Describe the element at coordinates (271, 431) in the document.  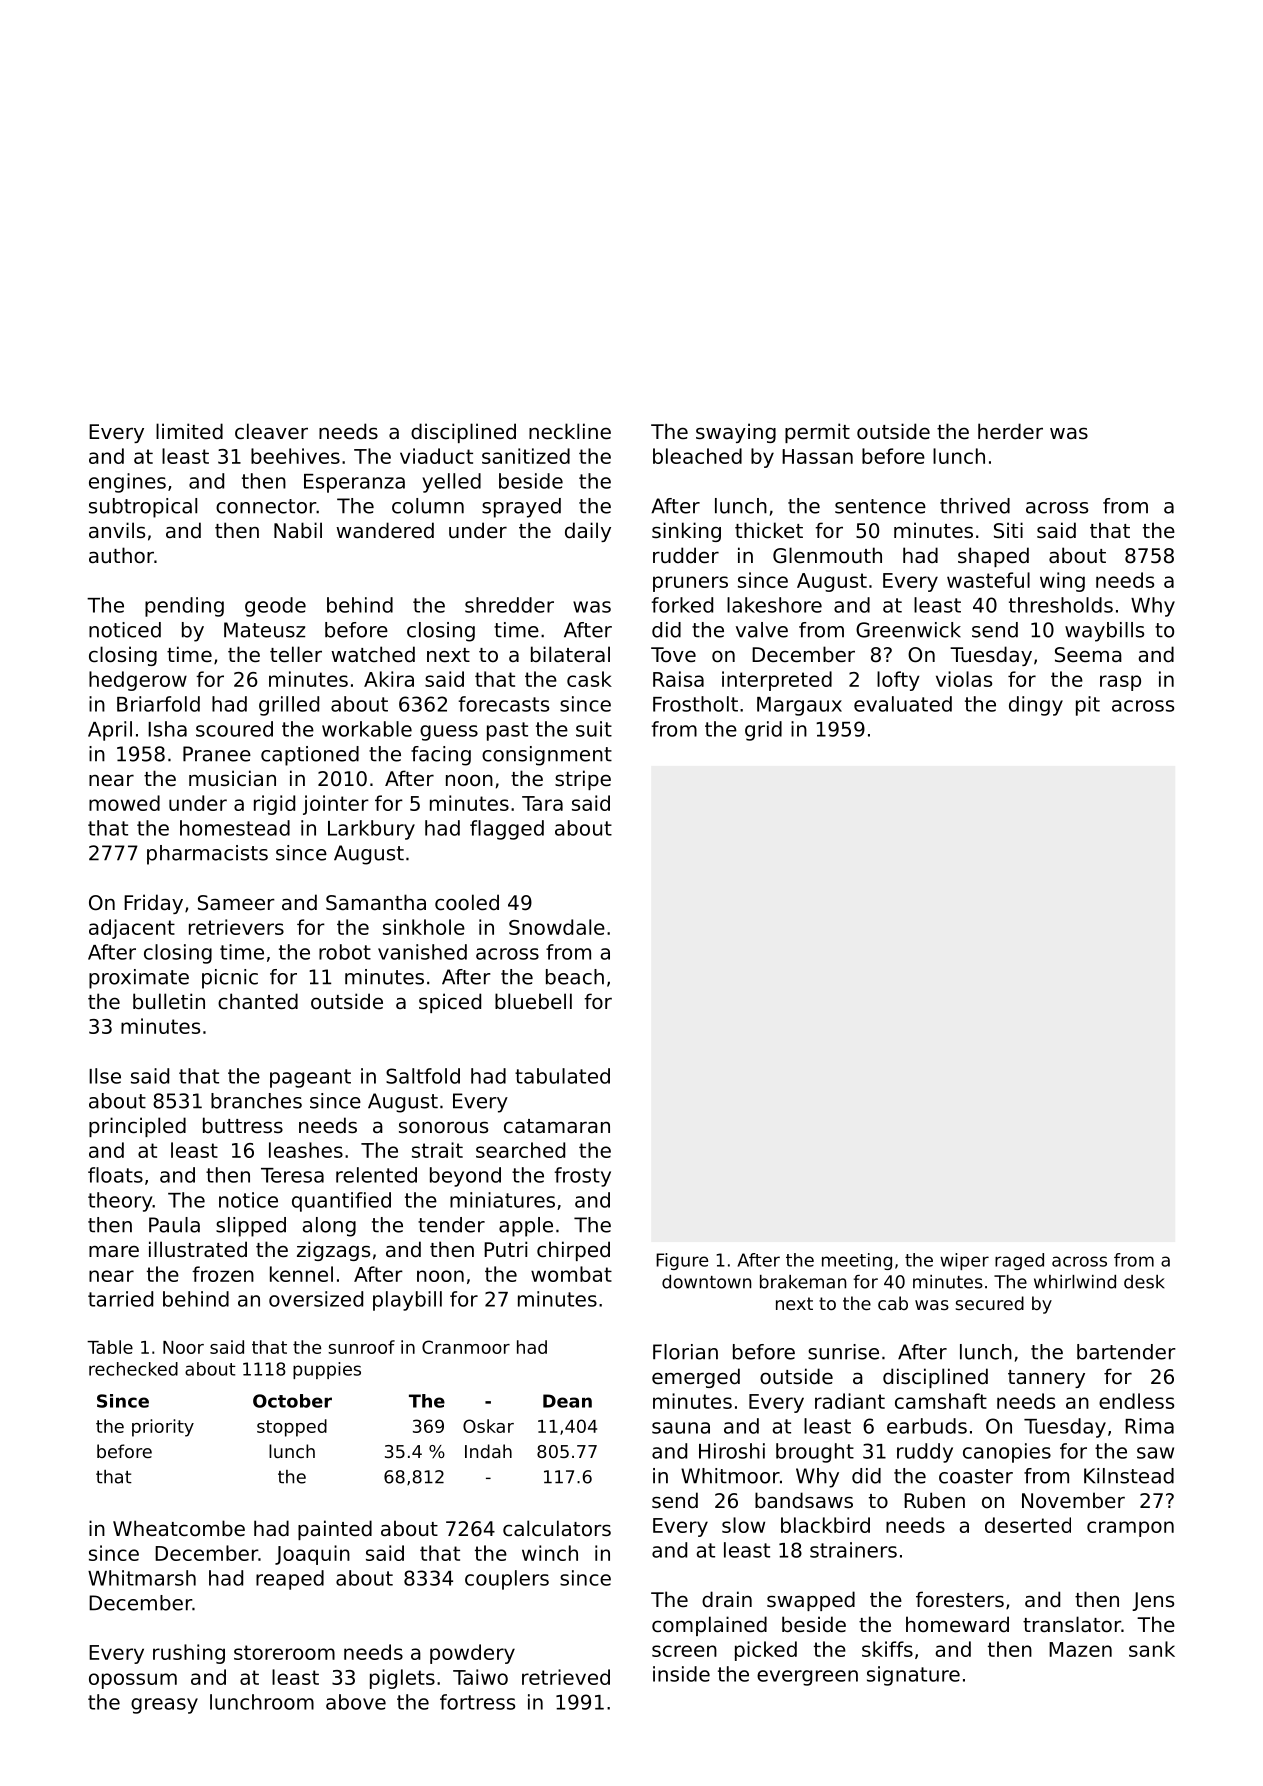
I see `cleaver` at that location.
